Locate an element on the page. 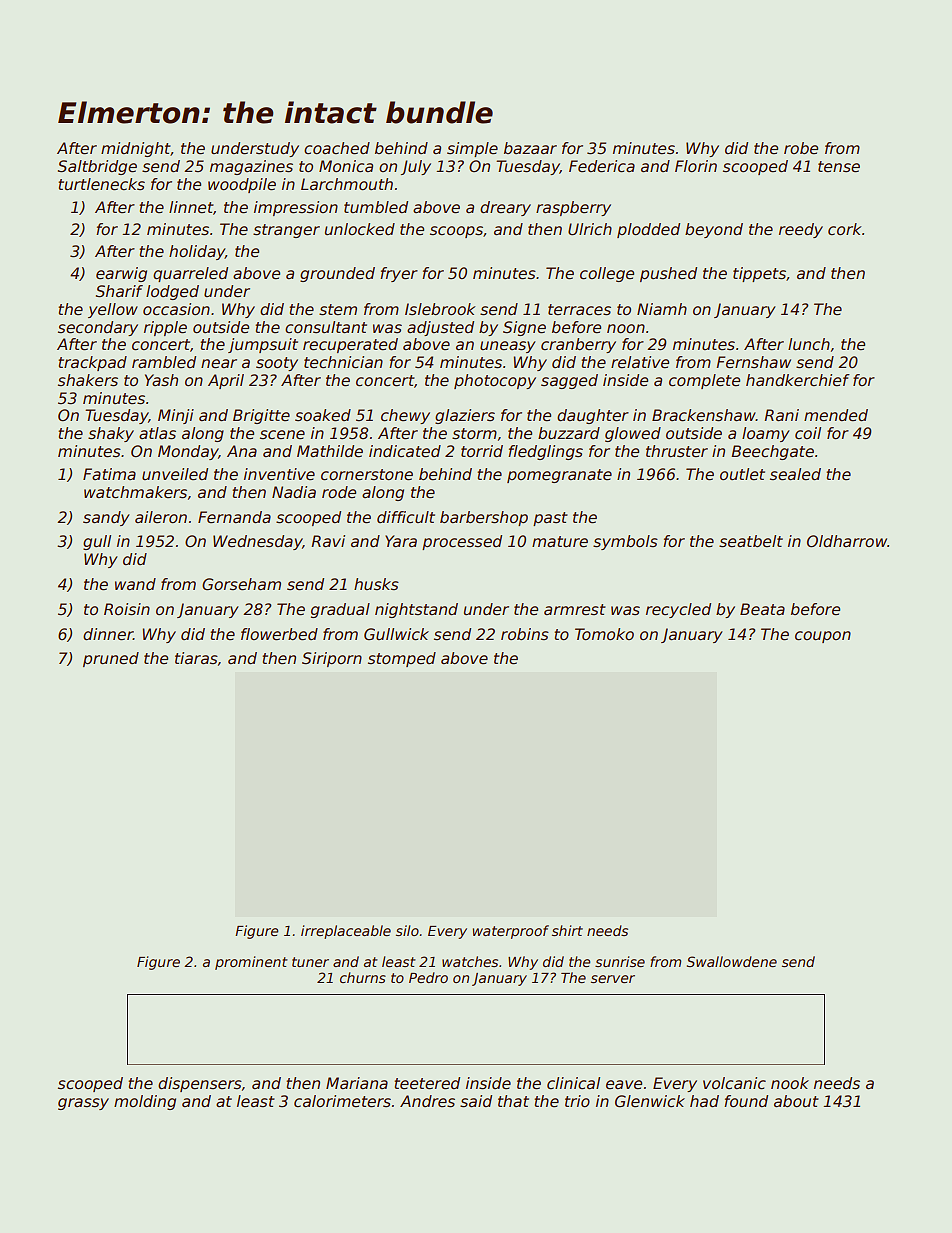 Image resolution: width=952 pixels, height=1233 pixels. watches is located at coordinates (470, 961).
